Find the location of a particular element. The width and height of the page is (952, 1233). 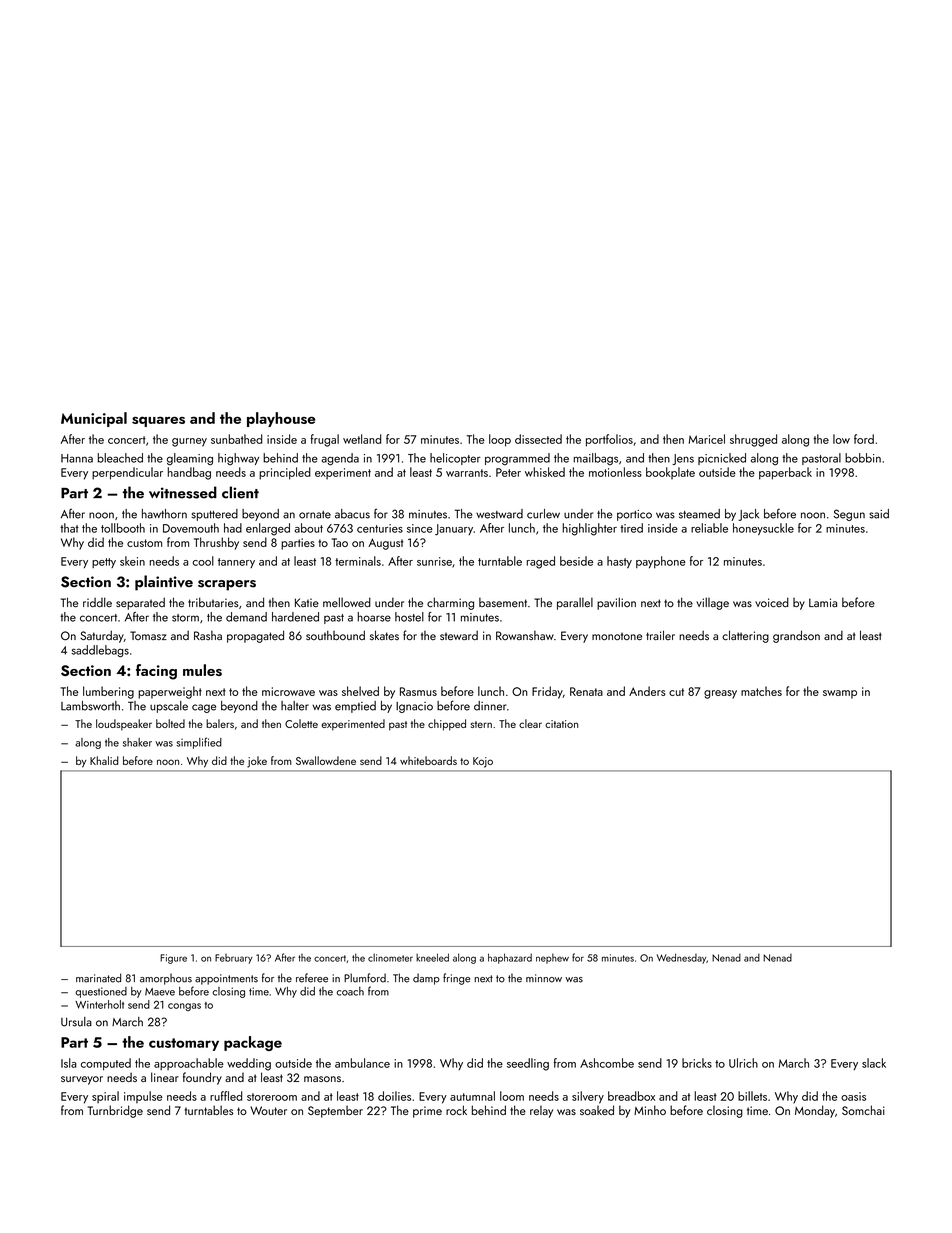

Wednesday is located at coordinates (681, 958).
